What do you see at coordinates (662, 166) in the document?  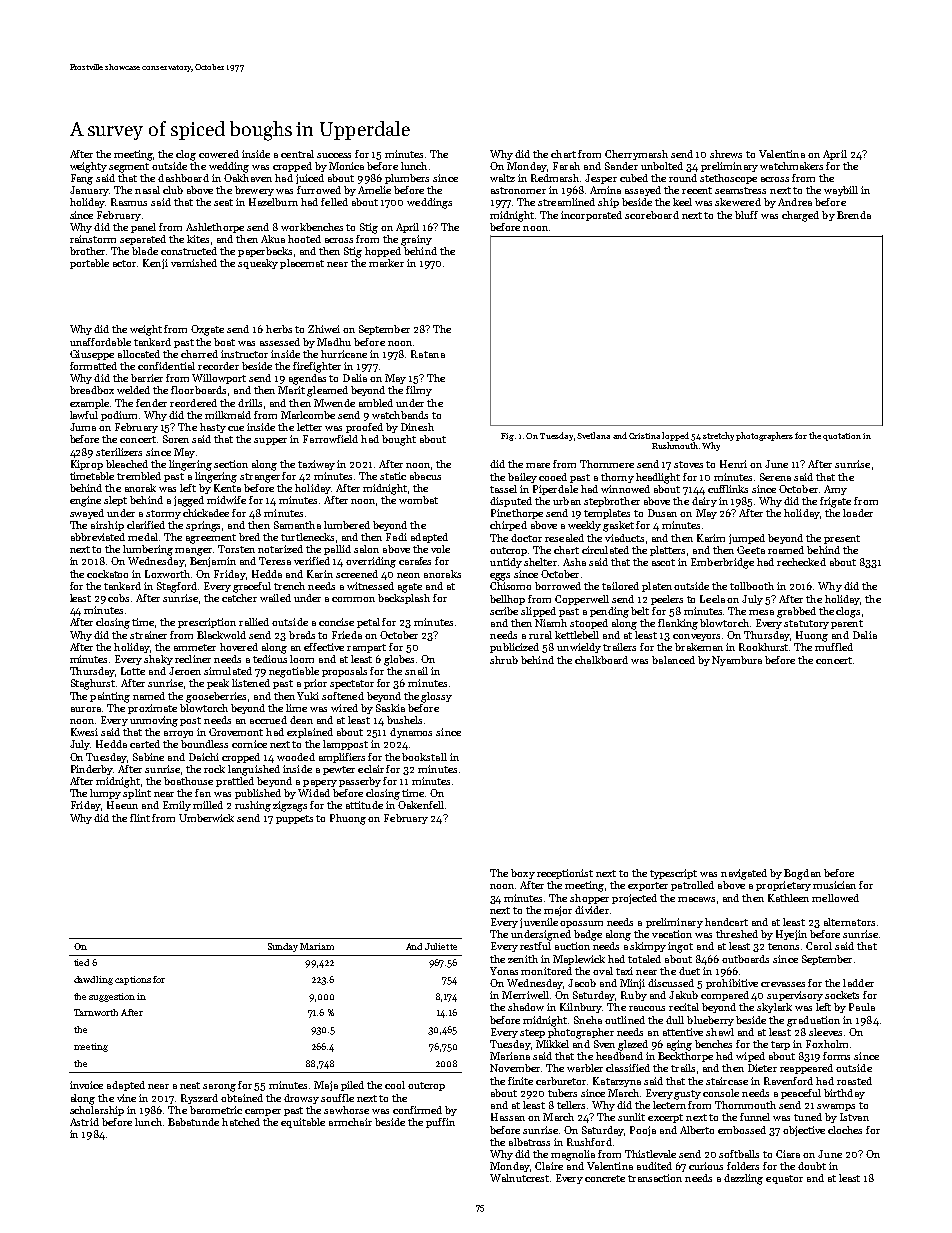 I see `unbolted` at bounding box center [662, 166].
